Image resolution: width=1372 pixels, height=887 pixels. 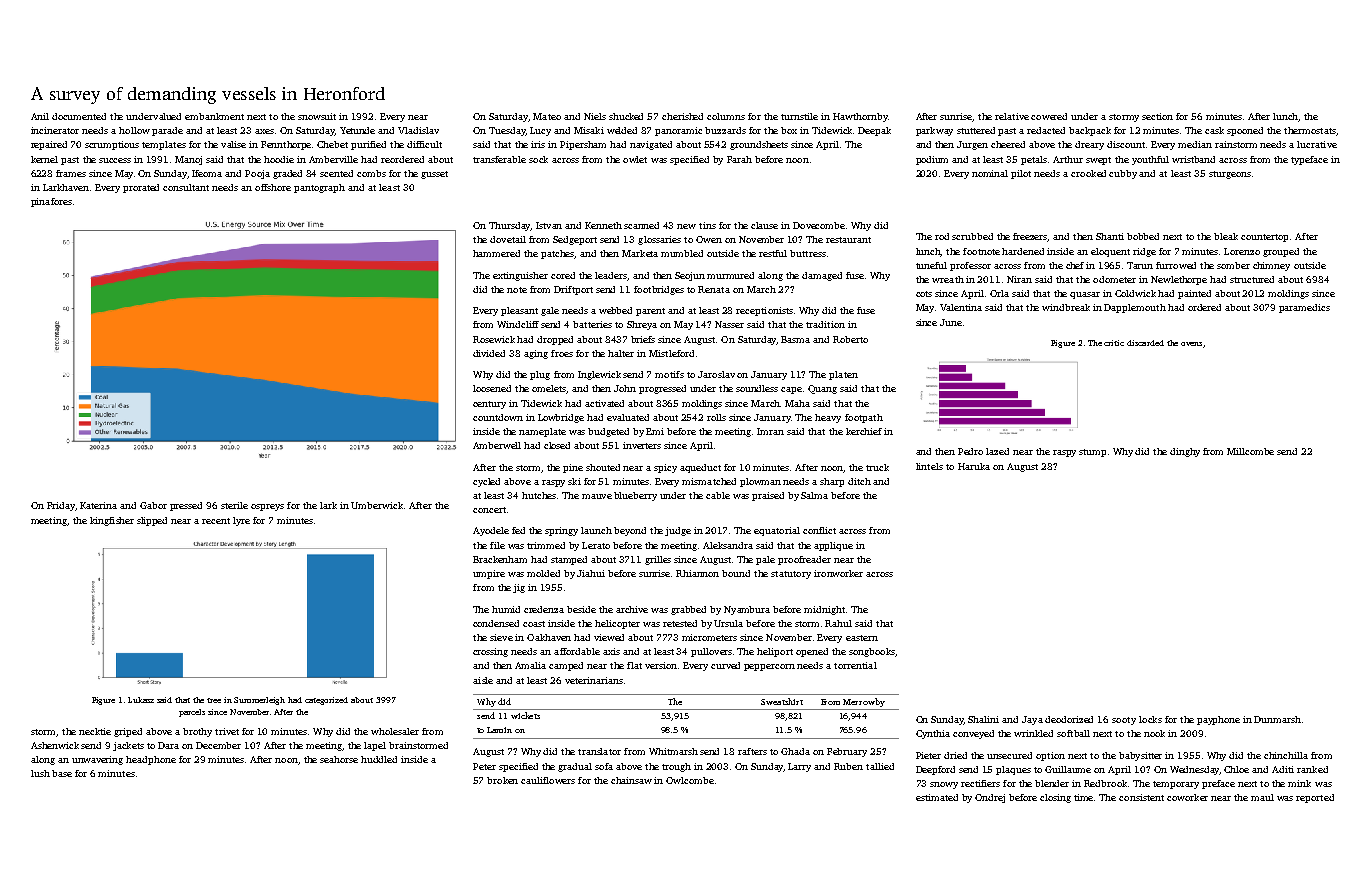 I want to click on Emi, so click(x=655, y=431).
